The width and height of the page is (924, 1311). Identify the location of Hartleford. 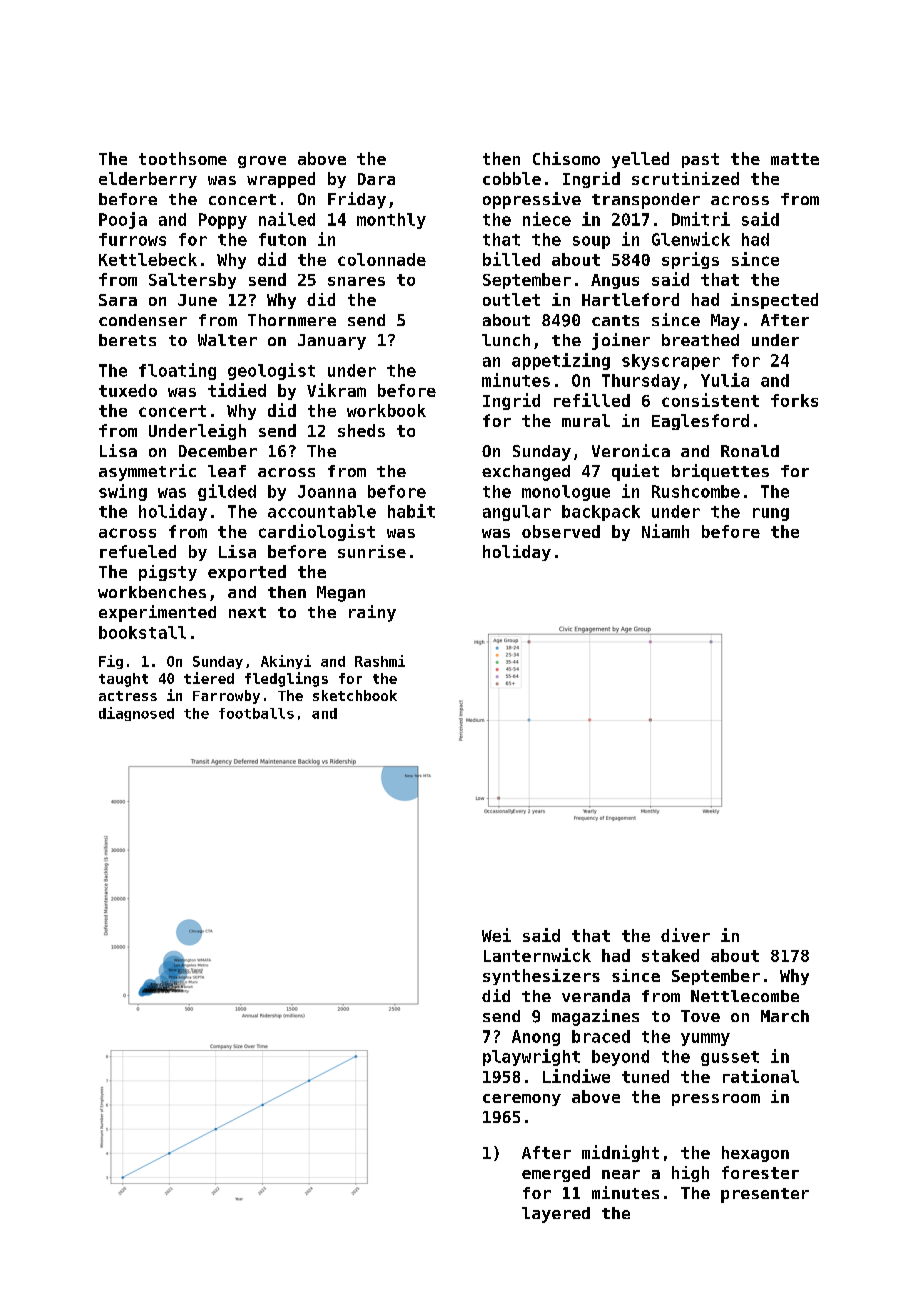
(630, 299).
